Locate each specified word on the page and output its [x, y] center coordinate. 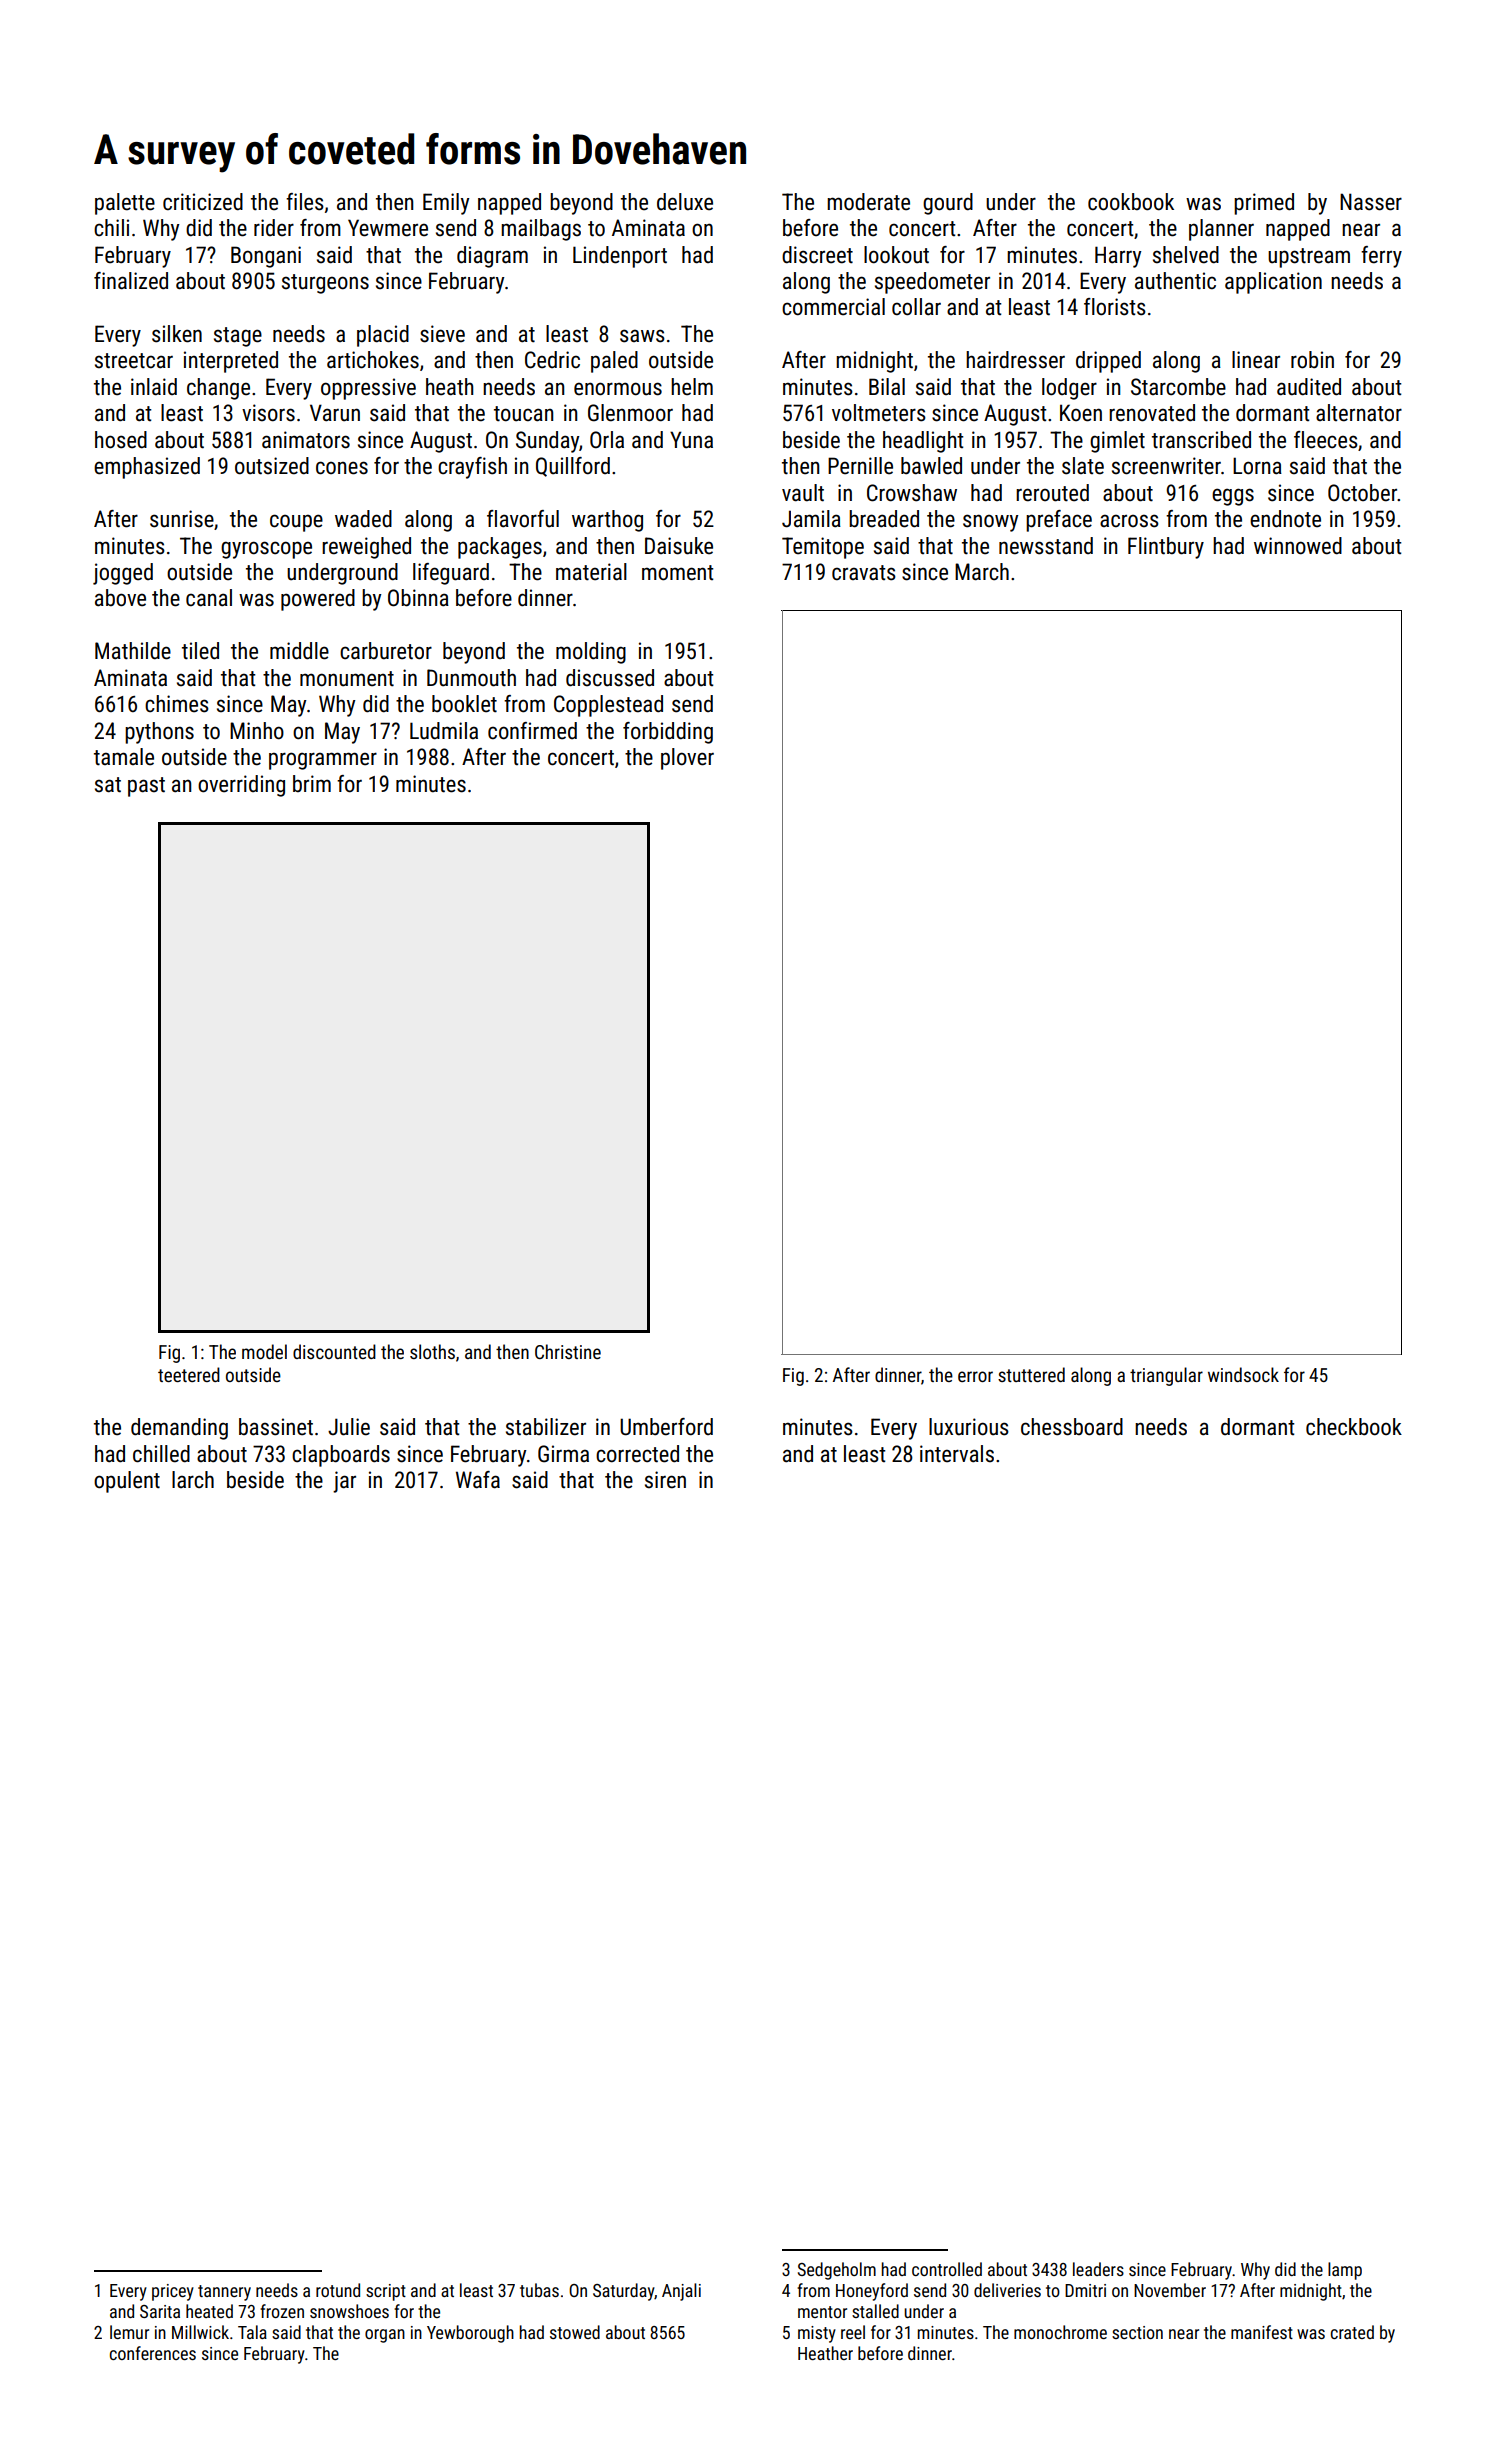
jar [344, 1482]
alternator [1359, 413]
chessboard [1072, 1427]
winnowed [1298, 546]
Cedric [552, 360]
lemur [129, 2332]
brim [312, 783]
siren [665, 1480]
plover [687, 759]
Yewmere [388, 228]
